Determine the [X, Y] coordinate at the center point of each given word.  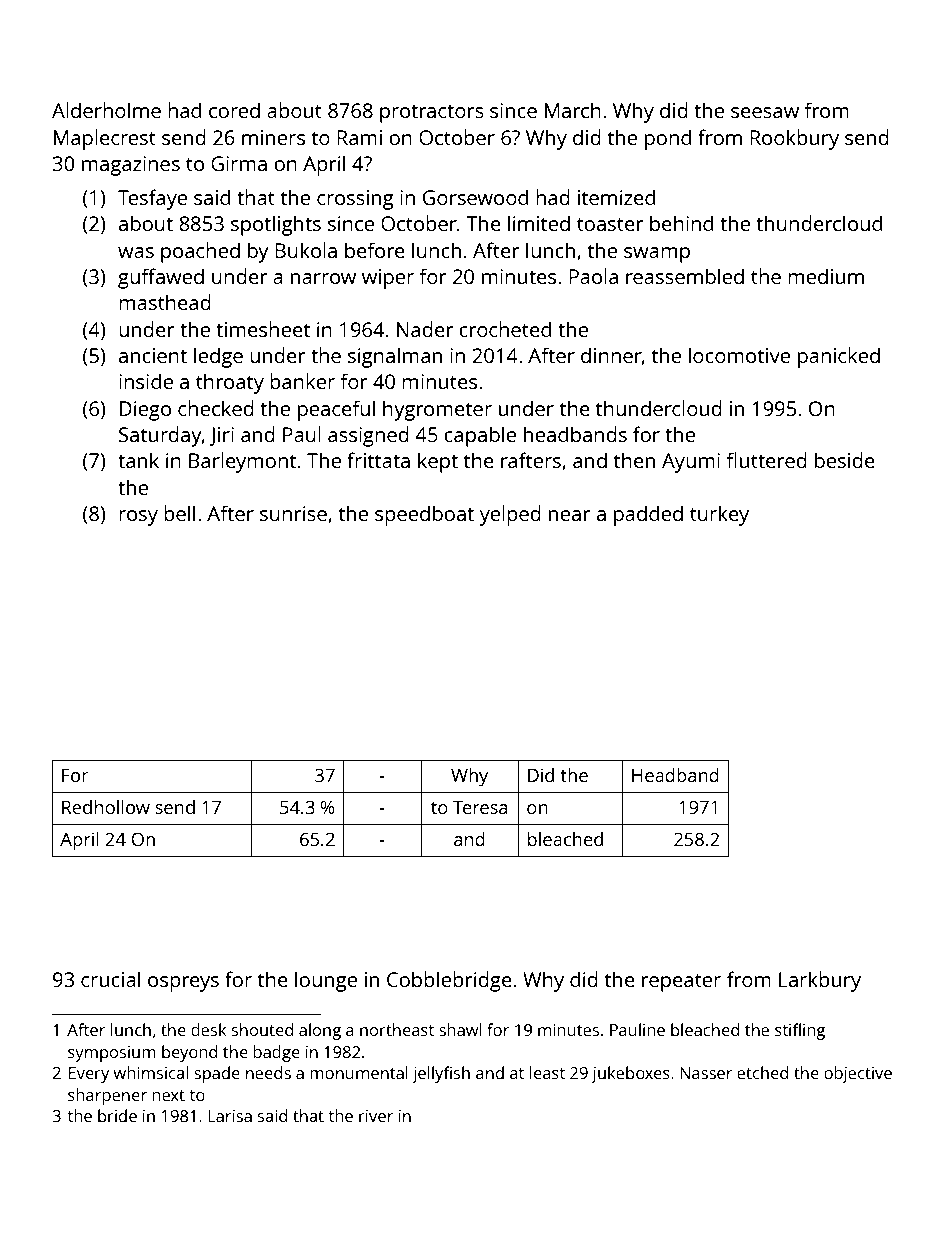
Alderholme [106, 110]
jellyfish [441, 1074]
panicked [839, 357]
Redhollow [106, 807]
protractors [432, 113]
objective [858, 1074]
